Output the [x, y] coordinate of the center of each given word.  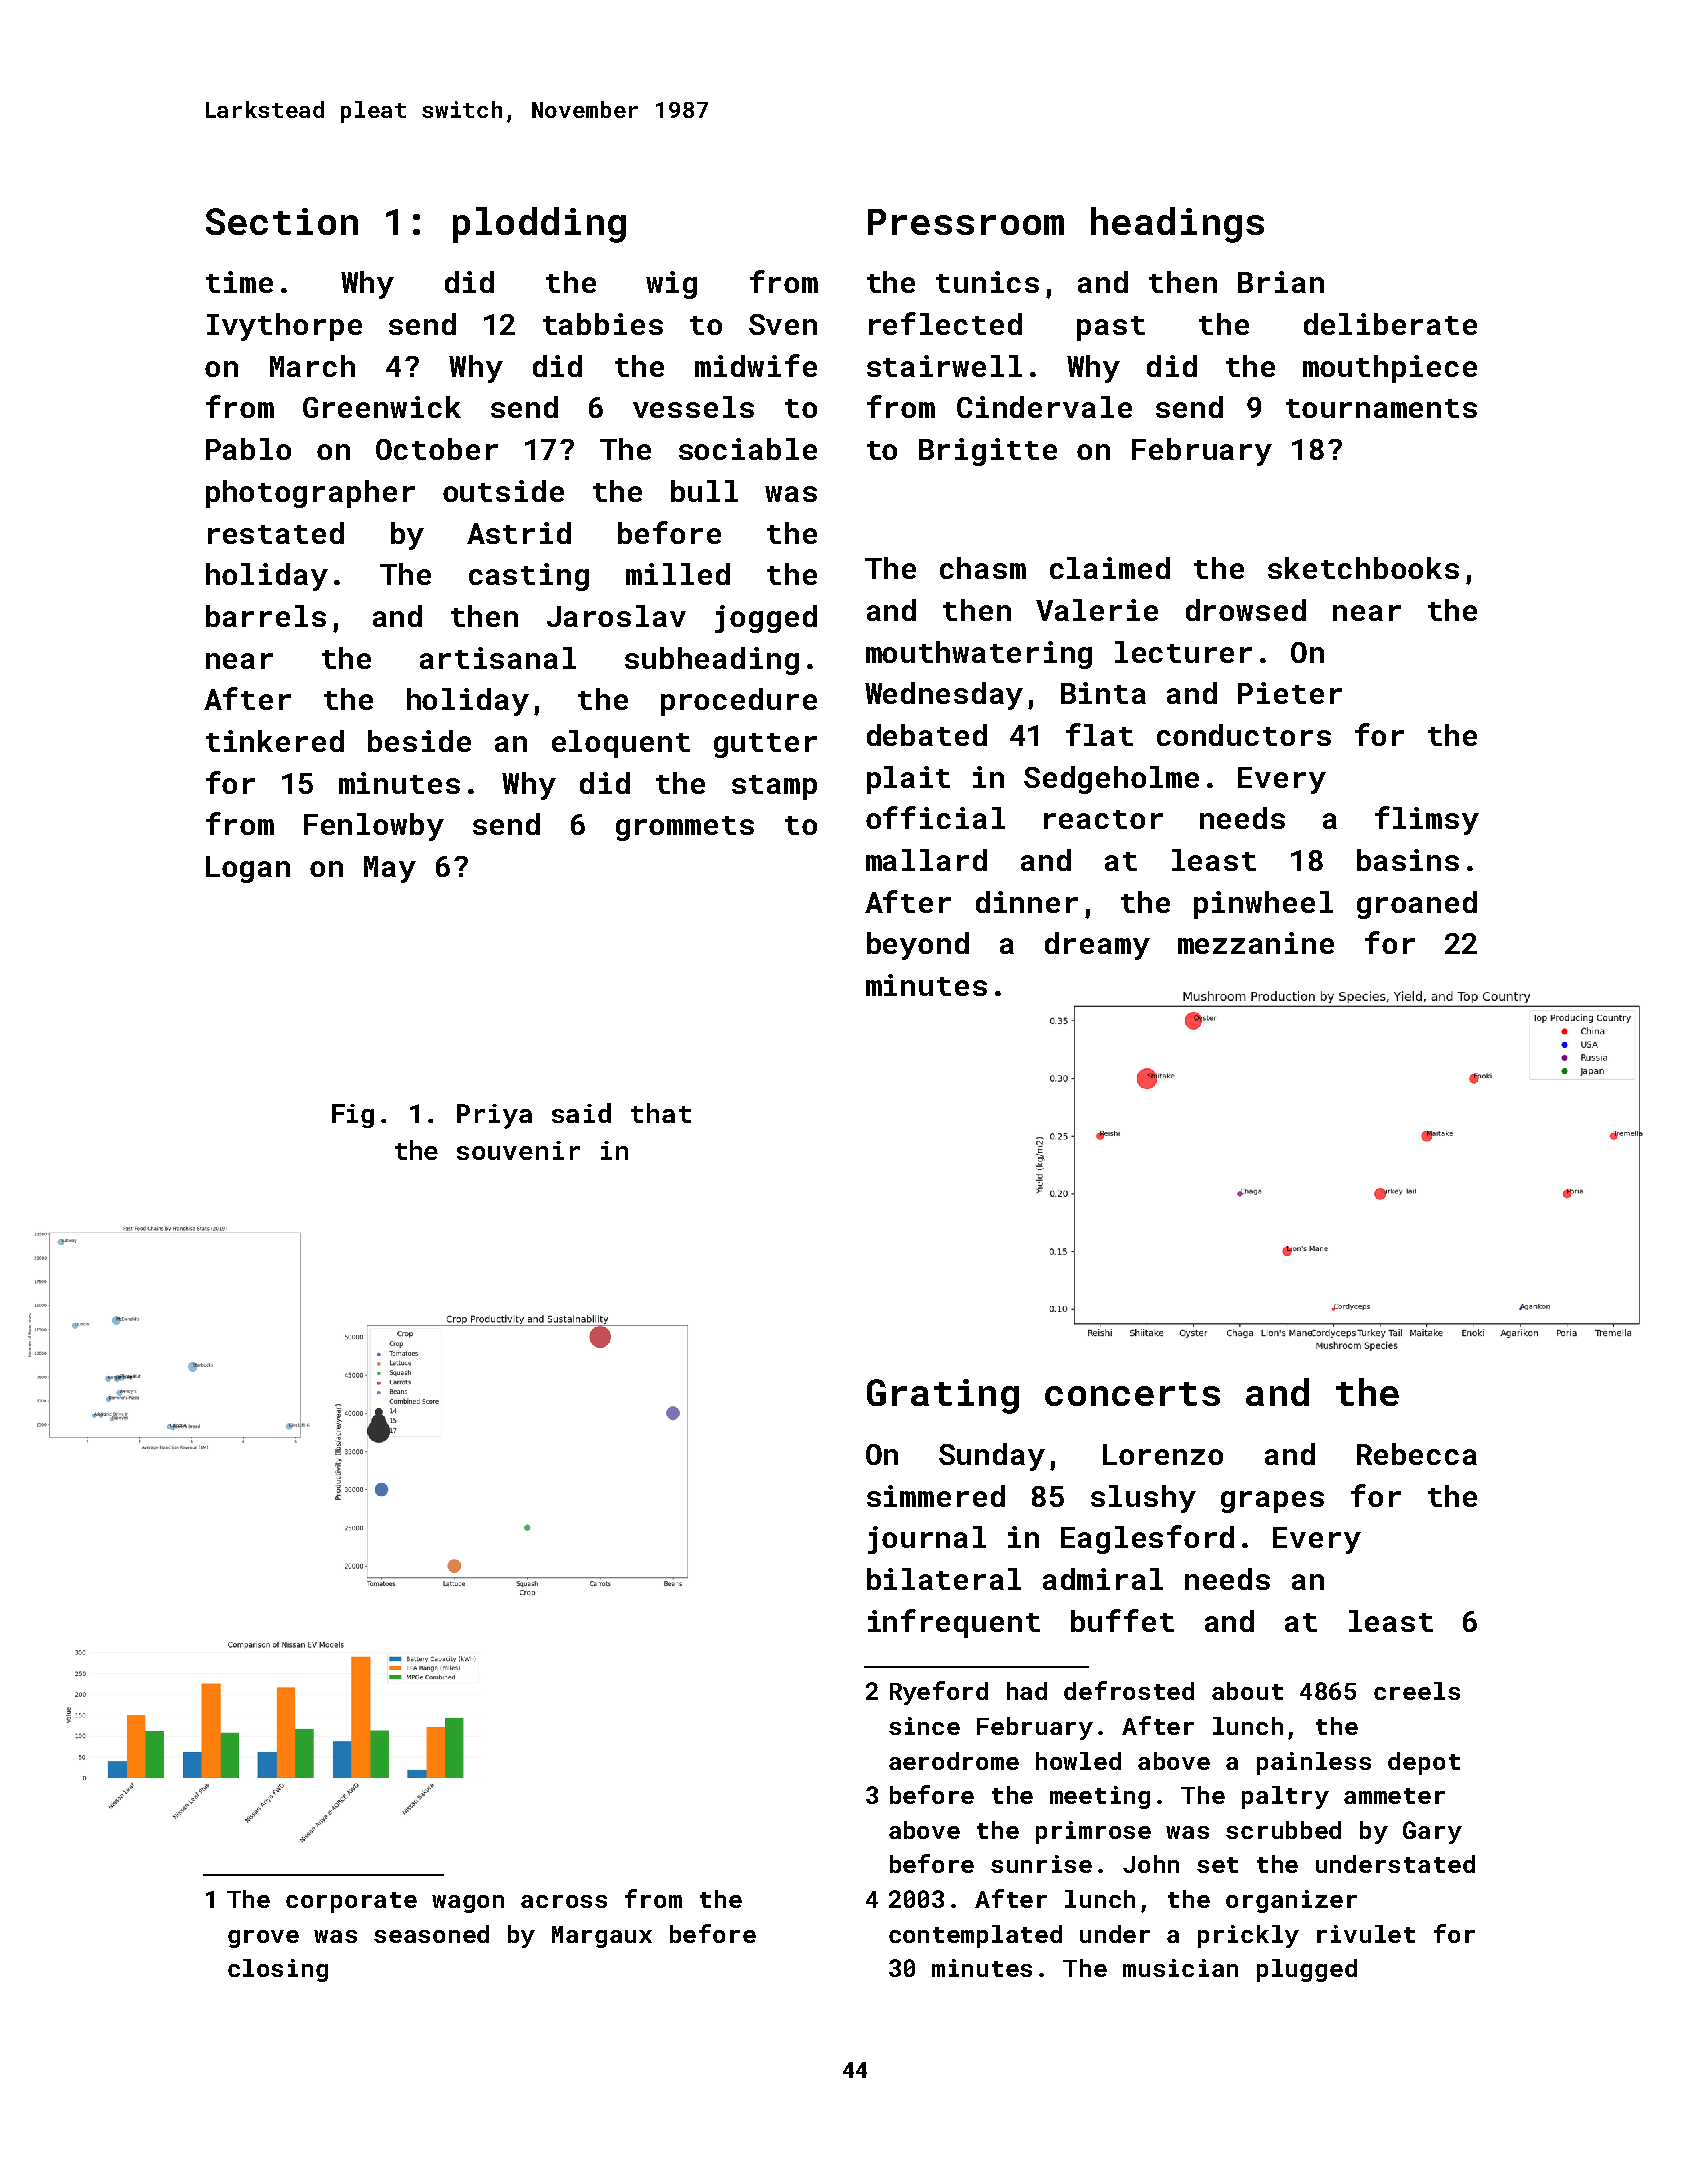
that [661, 1113]
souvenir [518, 1150]
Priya [494, 1116]
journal [927, 1540]
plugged [1307, 1970]
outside [503, 491]
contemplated [975, 1936]
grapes [1272, 1502]
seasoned [431, 1934]
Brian [1281, 282]
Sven [783, 324]
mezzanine [1256, 943]
